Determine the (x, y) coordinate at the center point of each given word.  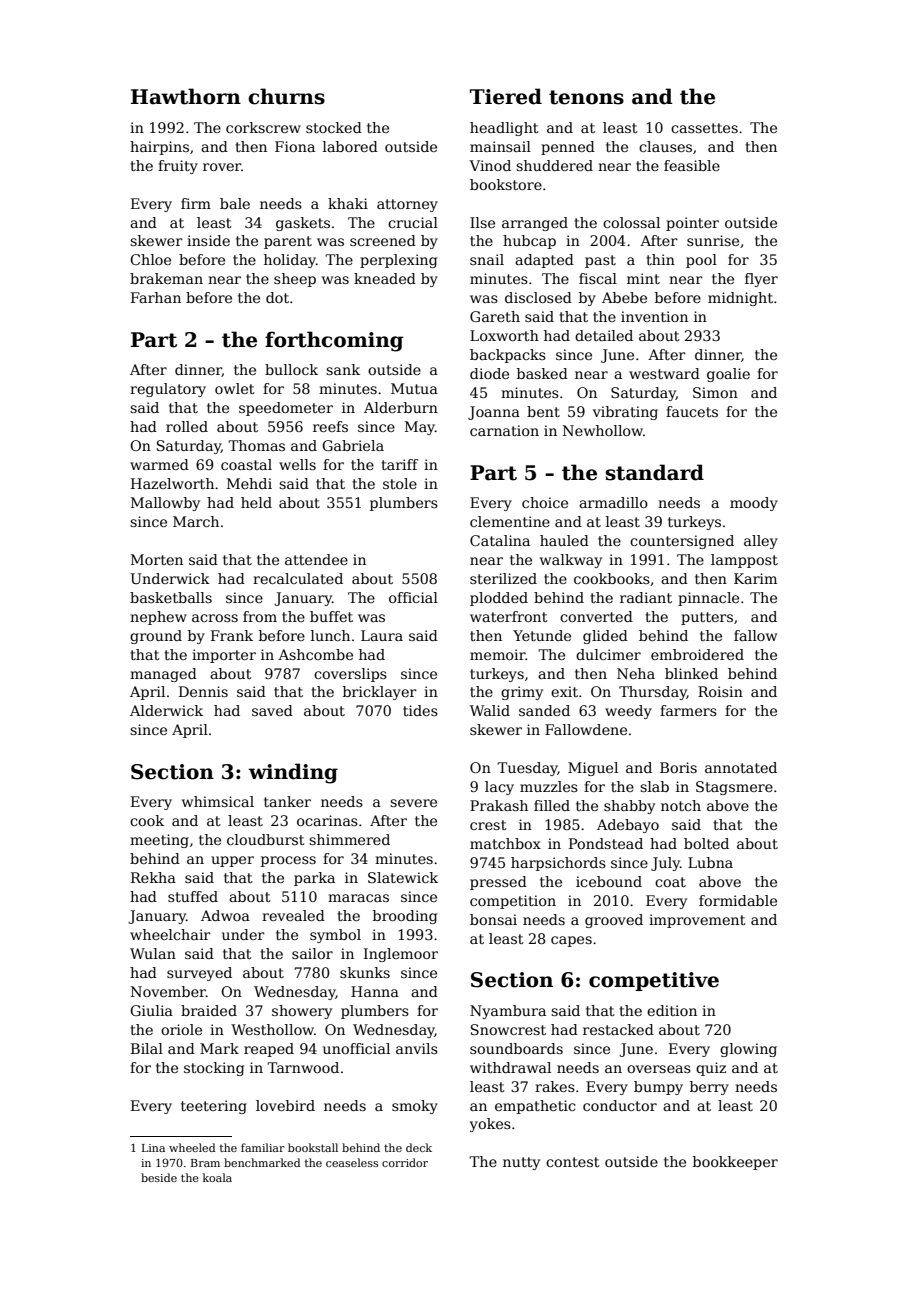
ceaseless (352, 1162)
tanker (287, 801)
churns (286, 96)
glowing (748, 1050)
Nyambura (508, 1012)
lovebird (285, 1105)
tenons (586, 97)
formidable (738, 900)
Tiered (506, 96)
